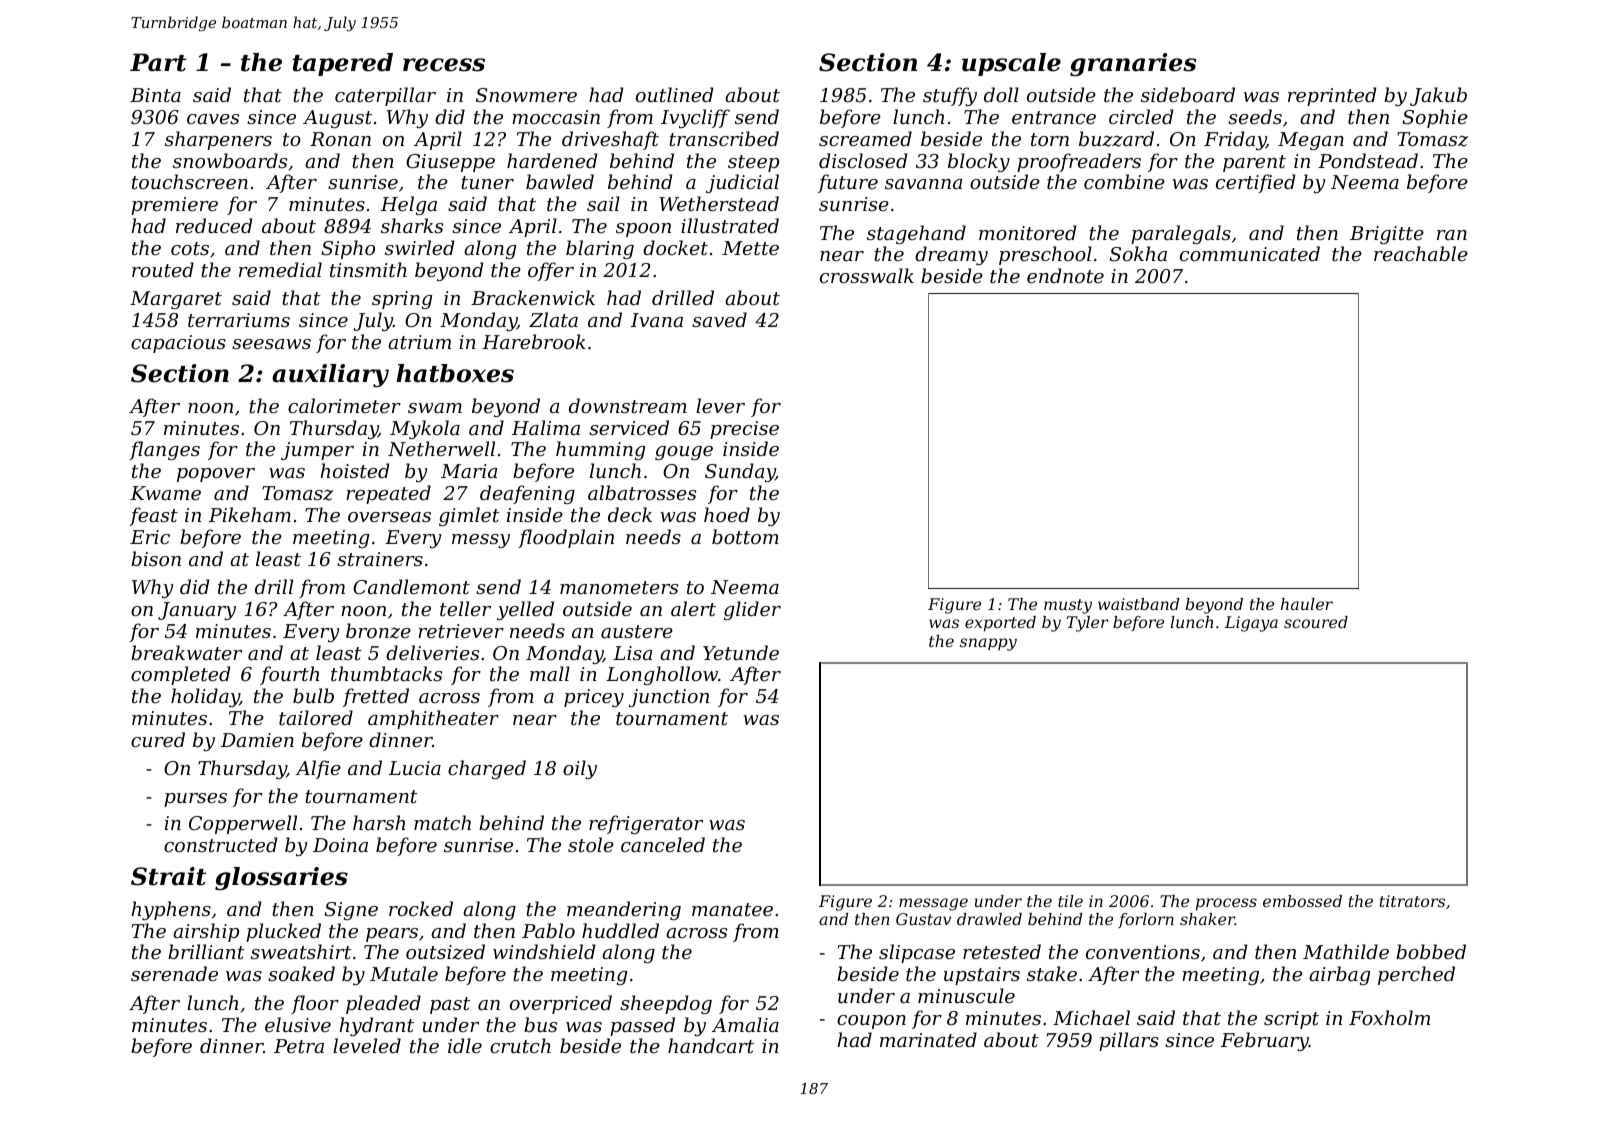 The height and width of the page is (1131, 1599). I want to click on blaring, so click(600, 249).
